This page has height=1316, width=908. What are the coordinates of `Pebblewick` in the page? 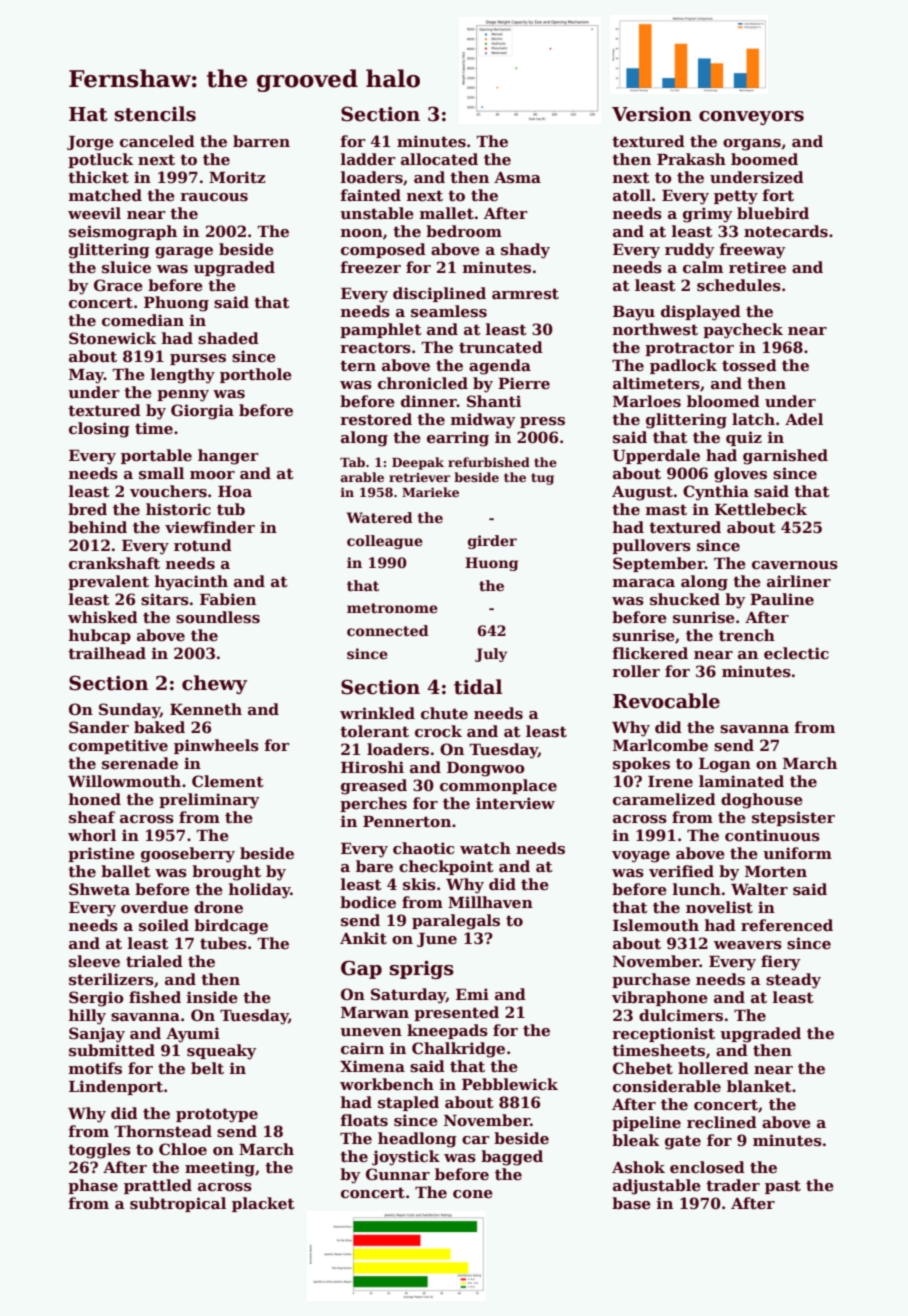 It's located at (510, 1084).
